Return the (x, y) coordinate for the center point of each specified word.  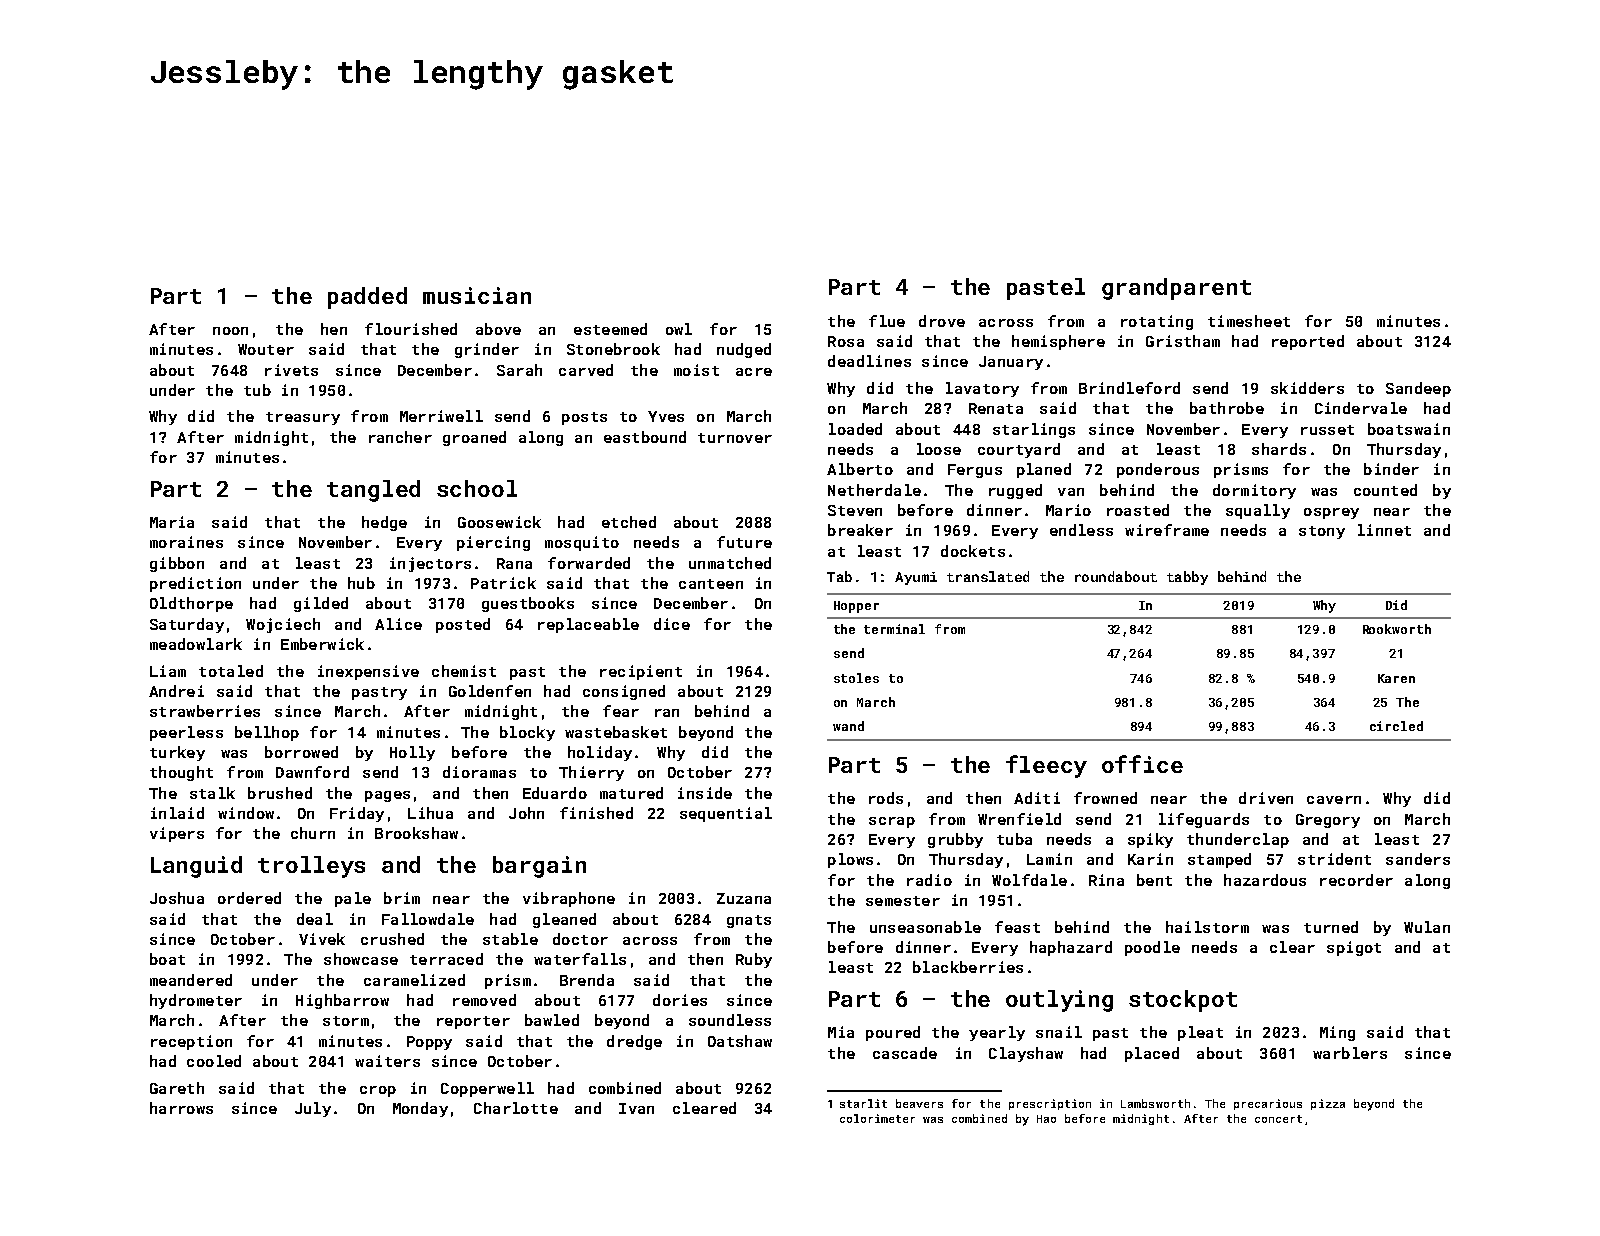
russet (1327, 430)
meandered (191, 980)
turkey (177, 753)
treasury (303, 418)
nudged (744, 350)
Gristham (1183, 341)
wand (848, 726)
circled (1396, 726)
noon (230, 331)
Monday (420, 1109)
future (744, 542)
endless (1081, 530)
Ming (1337, 1033)
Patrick (503, 583)
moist (696, 370)
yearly (997, 1033)
